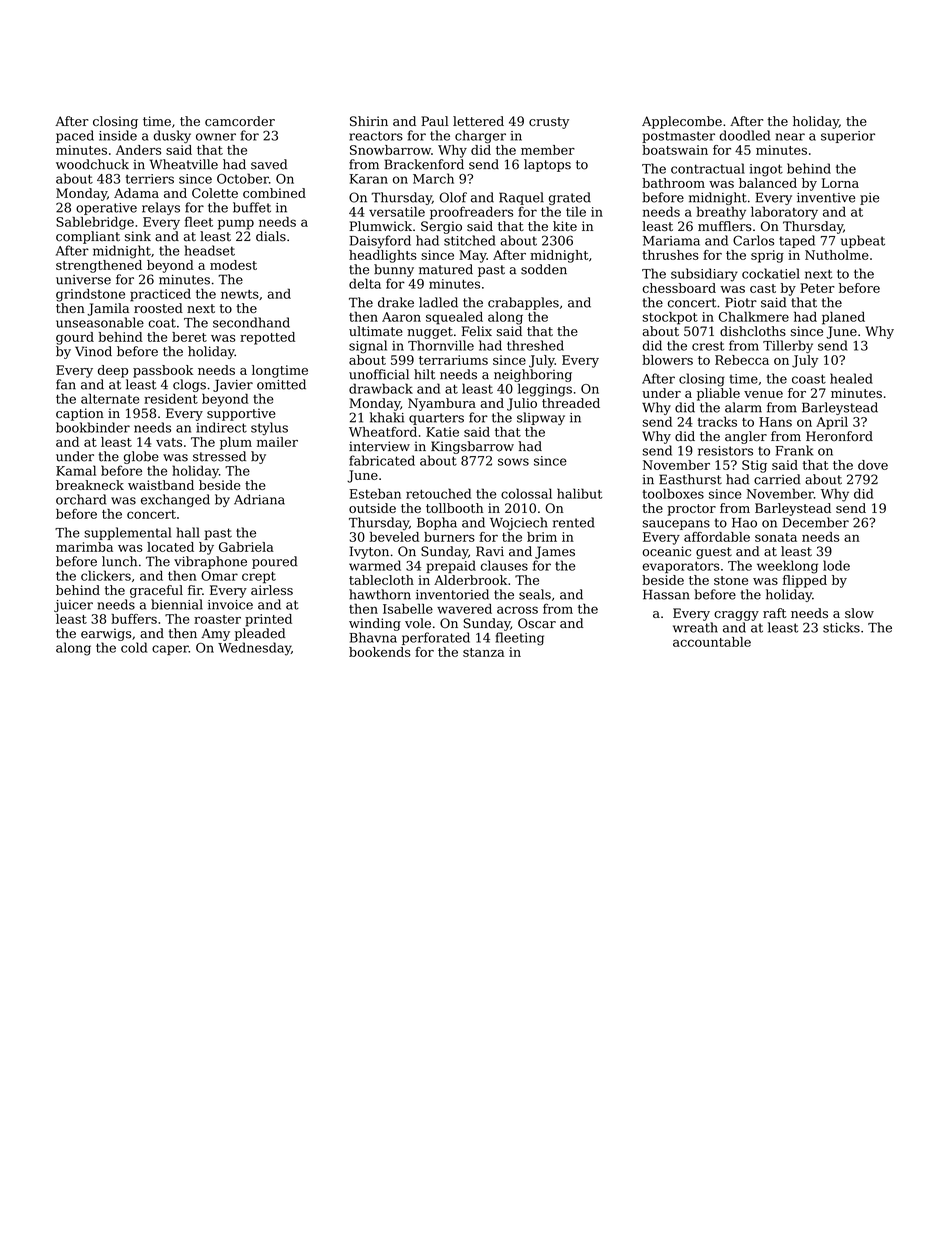  Describe the element at coordinates (189, 385) in the document. I see `clogs` at that location.
